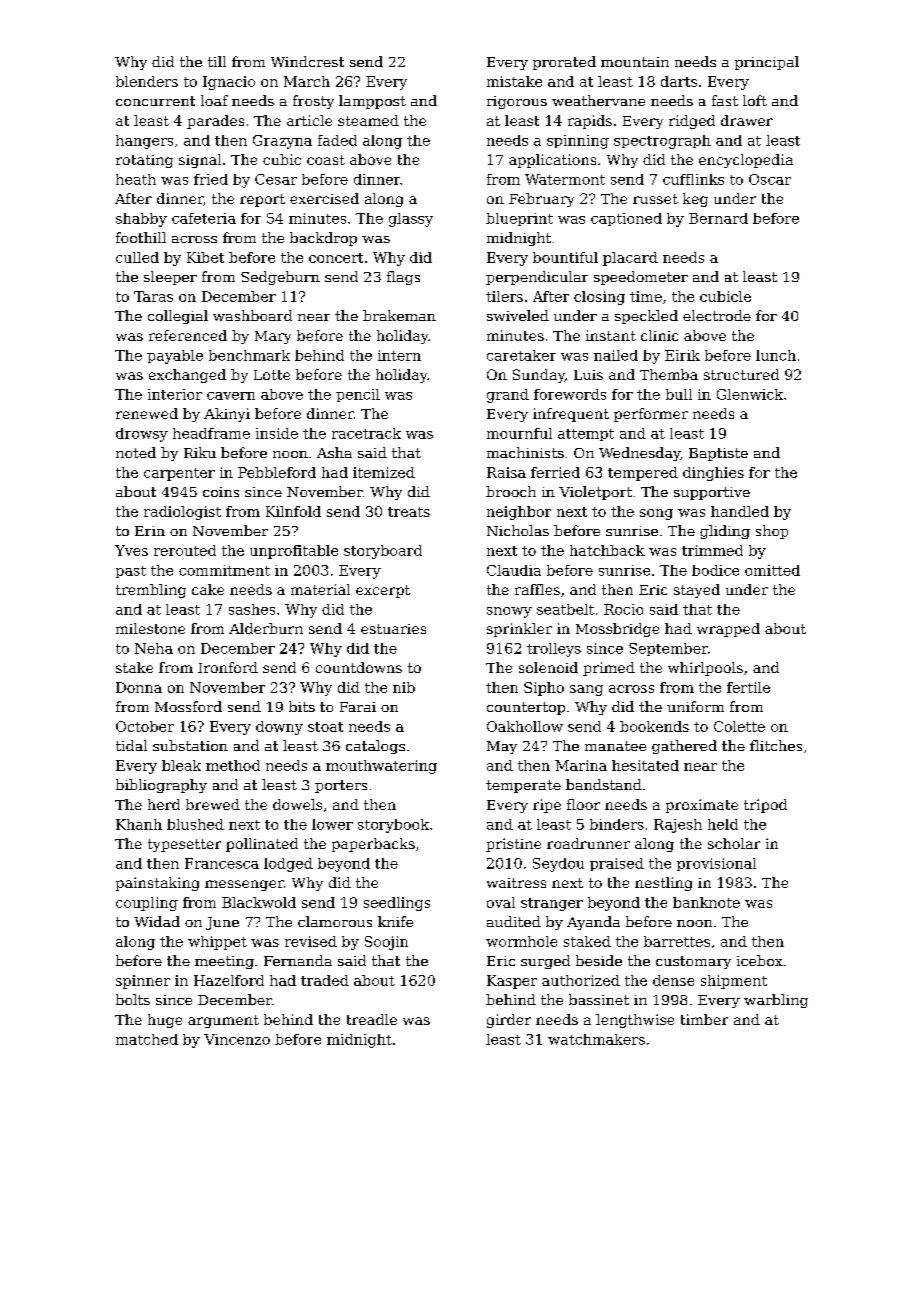  Describe the element at coordinates (718, 218) in the screenshot. I see `Bernard` at that location.
